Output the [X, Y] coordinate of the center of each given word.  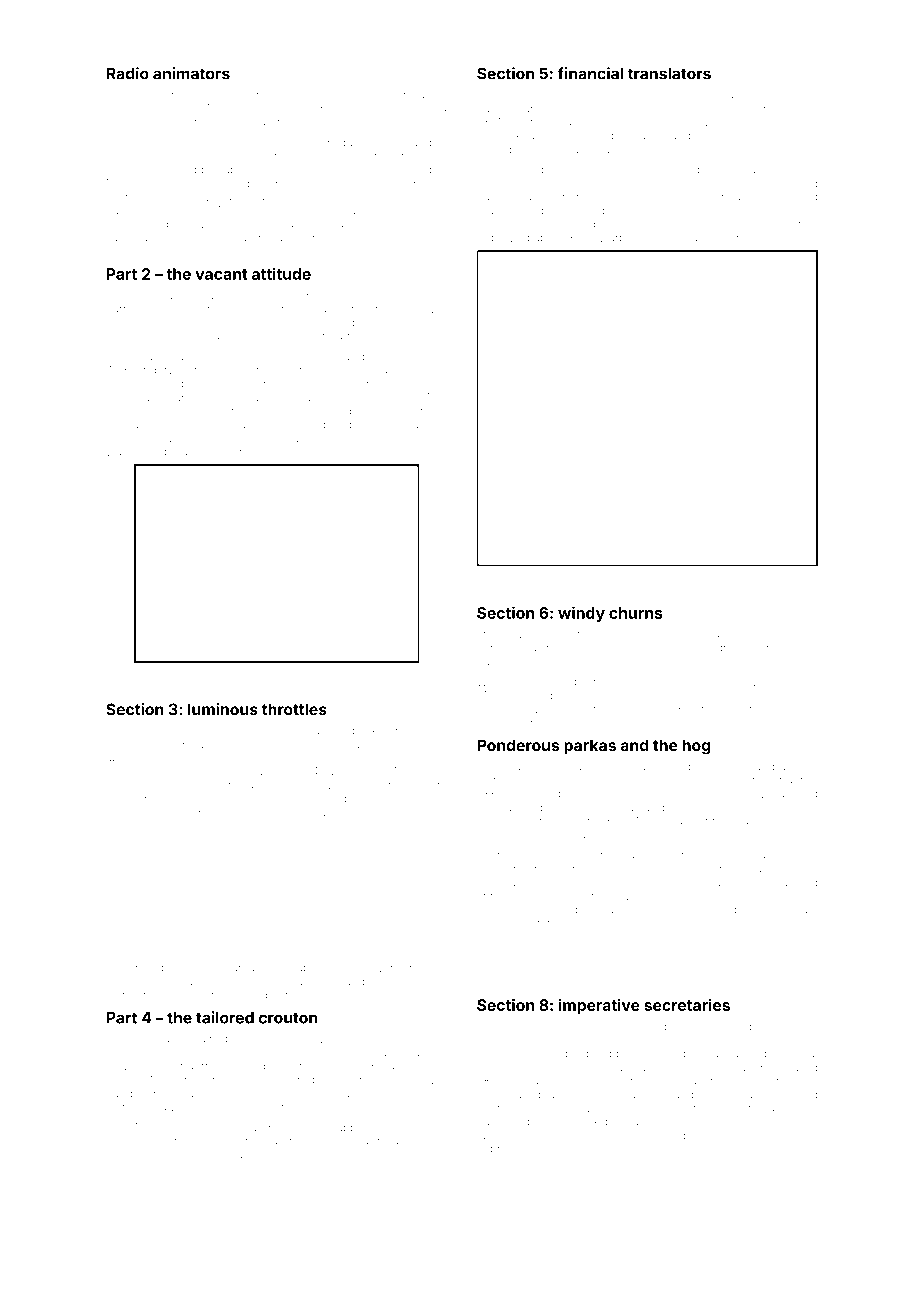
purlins [429, 239]
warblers [622, 238]
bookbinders [510, 869]
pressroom [642, 109]
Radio [128, 73]
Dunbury [157, 1155]
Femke [293, 336]
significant [791, 911]
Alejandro [307, 758]
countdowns [387, 156]
